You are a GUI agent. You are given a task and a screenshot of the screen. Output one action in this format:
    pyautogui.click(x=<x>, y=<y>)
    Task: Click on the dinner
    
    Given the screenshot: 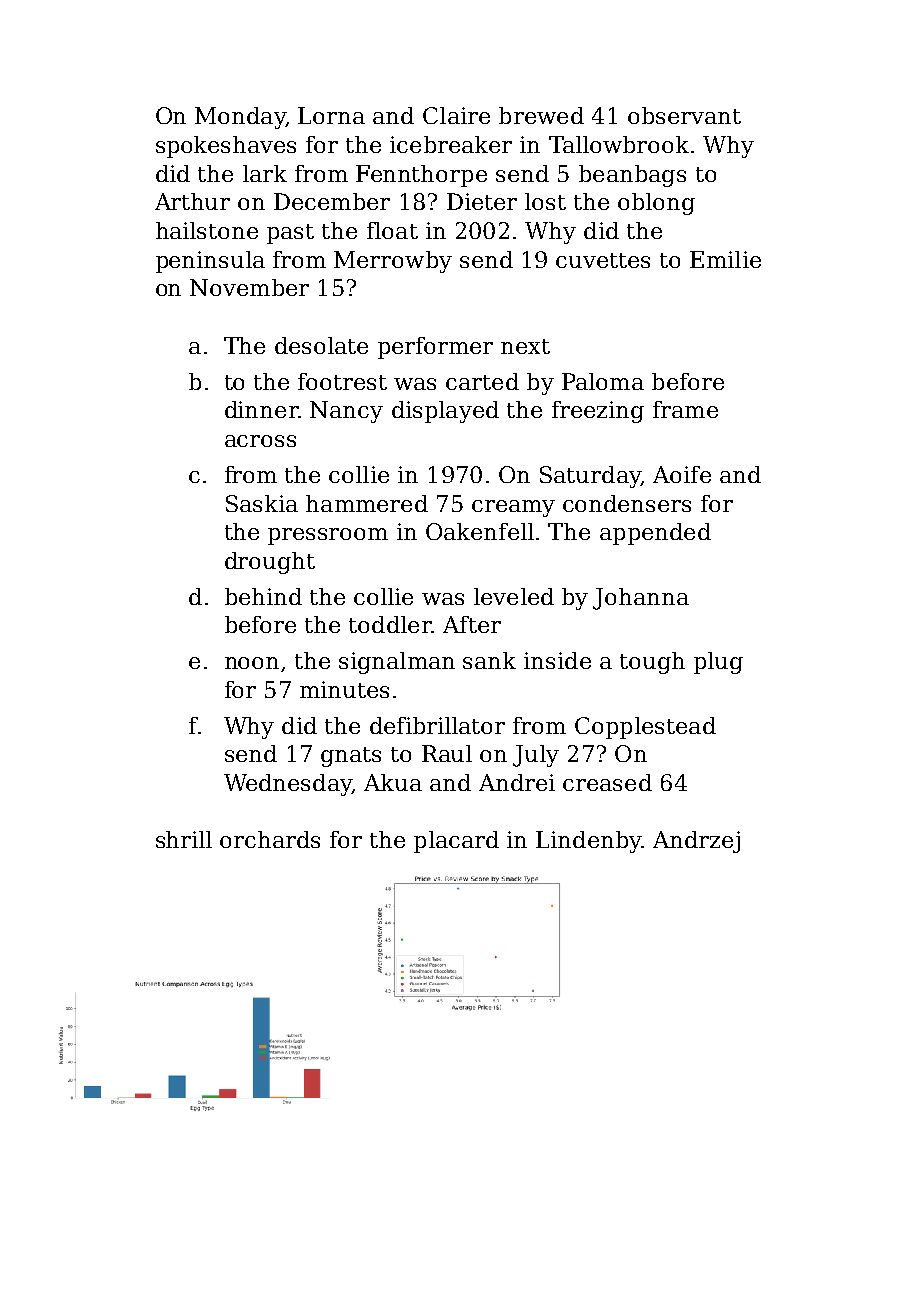 What is the action you would take?
    pyautogui.click(x=261, y=409)
